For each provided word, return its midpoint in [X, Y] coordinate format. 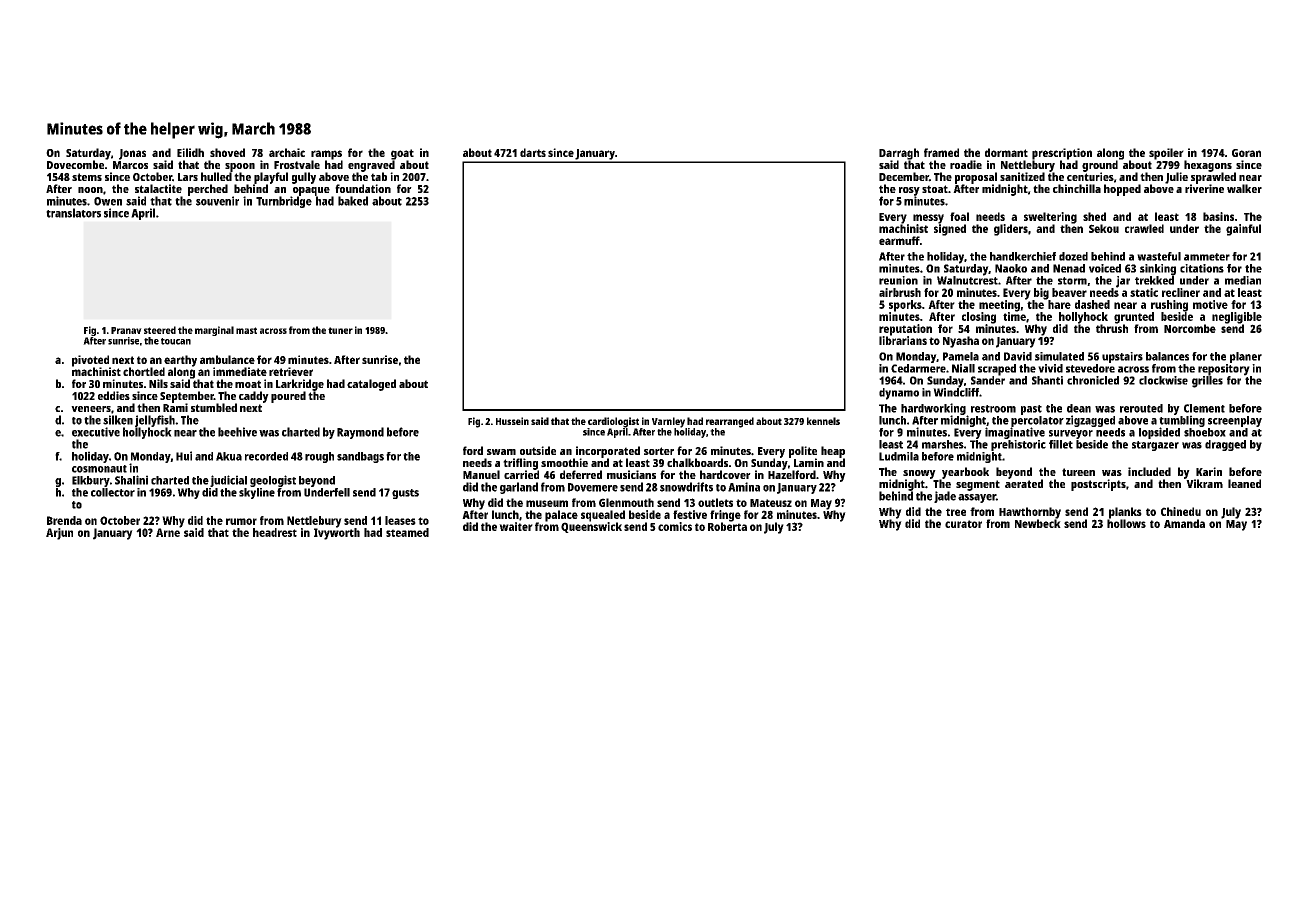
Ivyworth [337, 534]
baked [353, 201]
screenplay [1235, 421]
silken [118, 420]
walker [1244, 188]
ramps [326, 155]
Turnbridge [284, 202]
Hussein [512, 421]
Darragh [899, 154]
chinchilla [1077, 188]
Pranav [126, 330]
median [1243, 280]
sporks [905, 306]
